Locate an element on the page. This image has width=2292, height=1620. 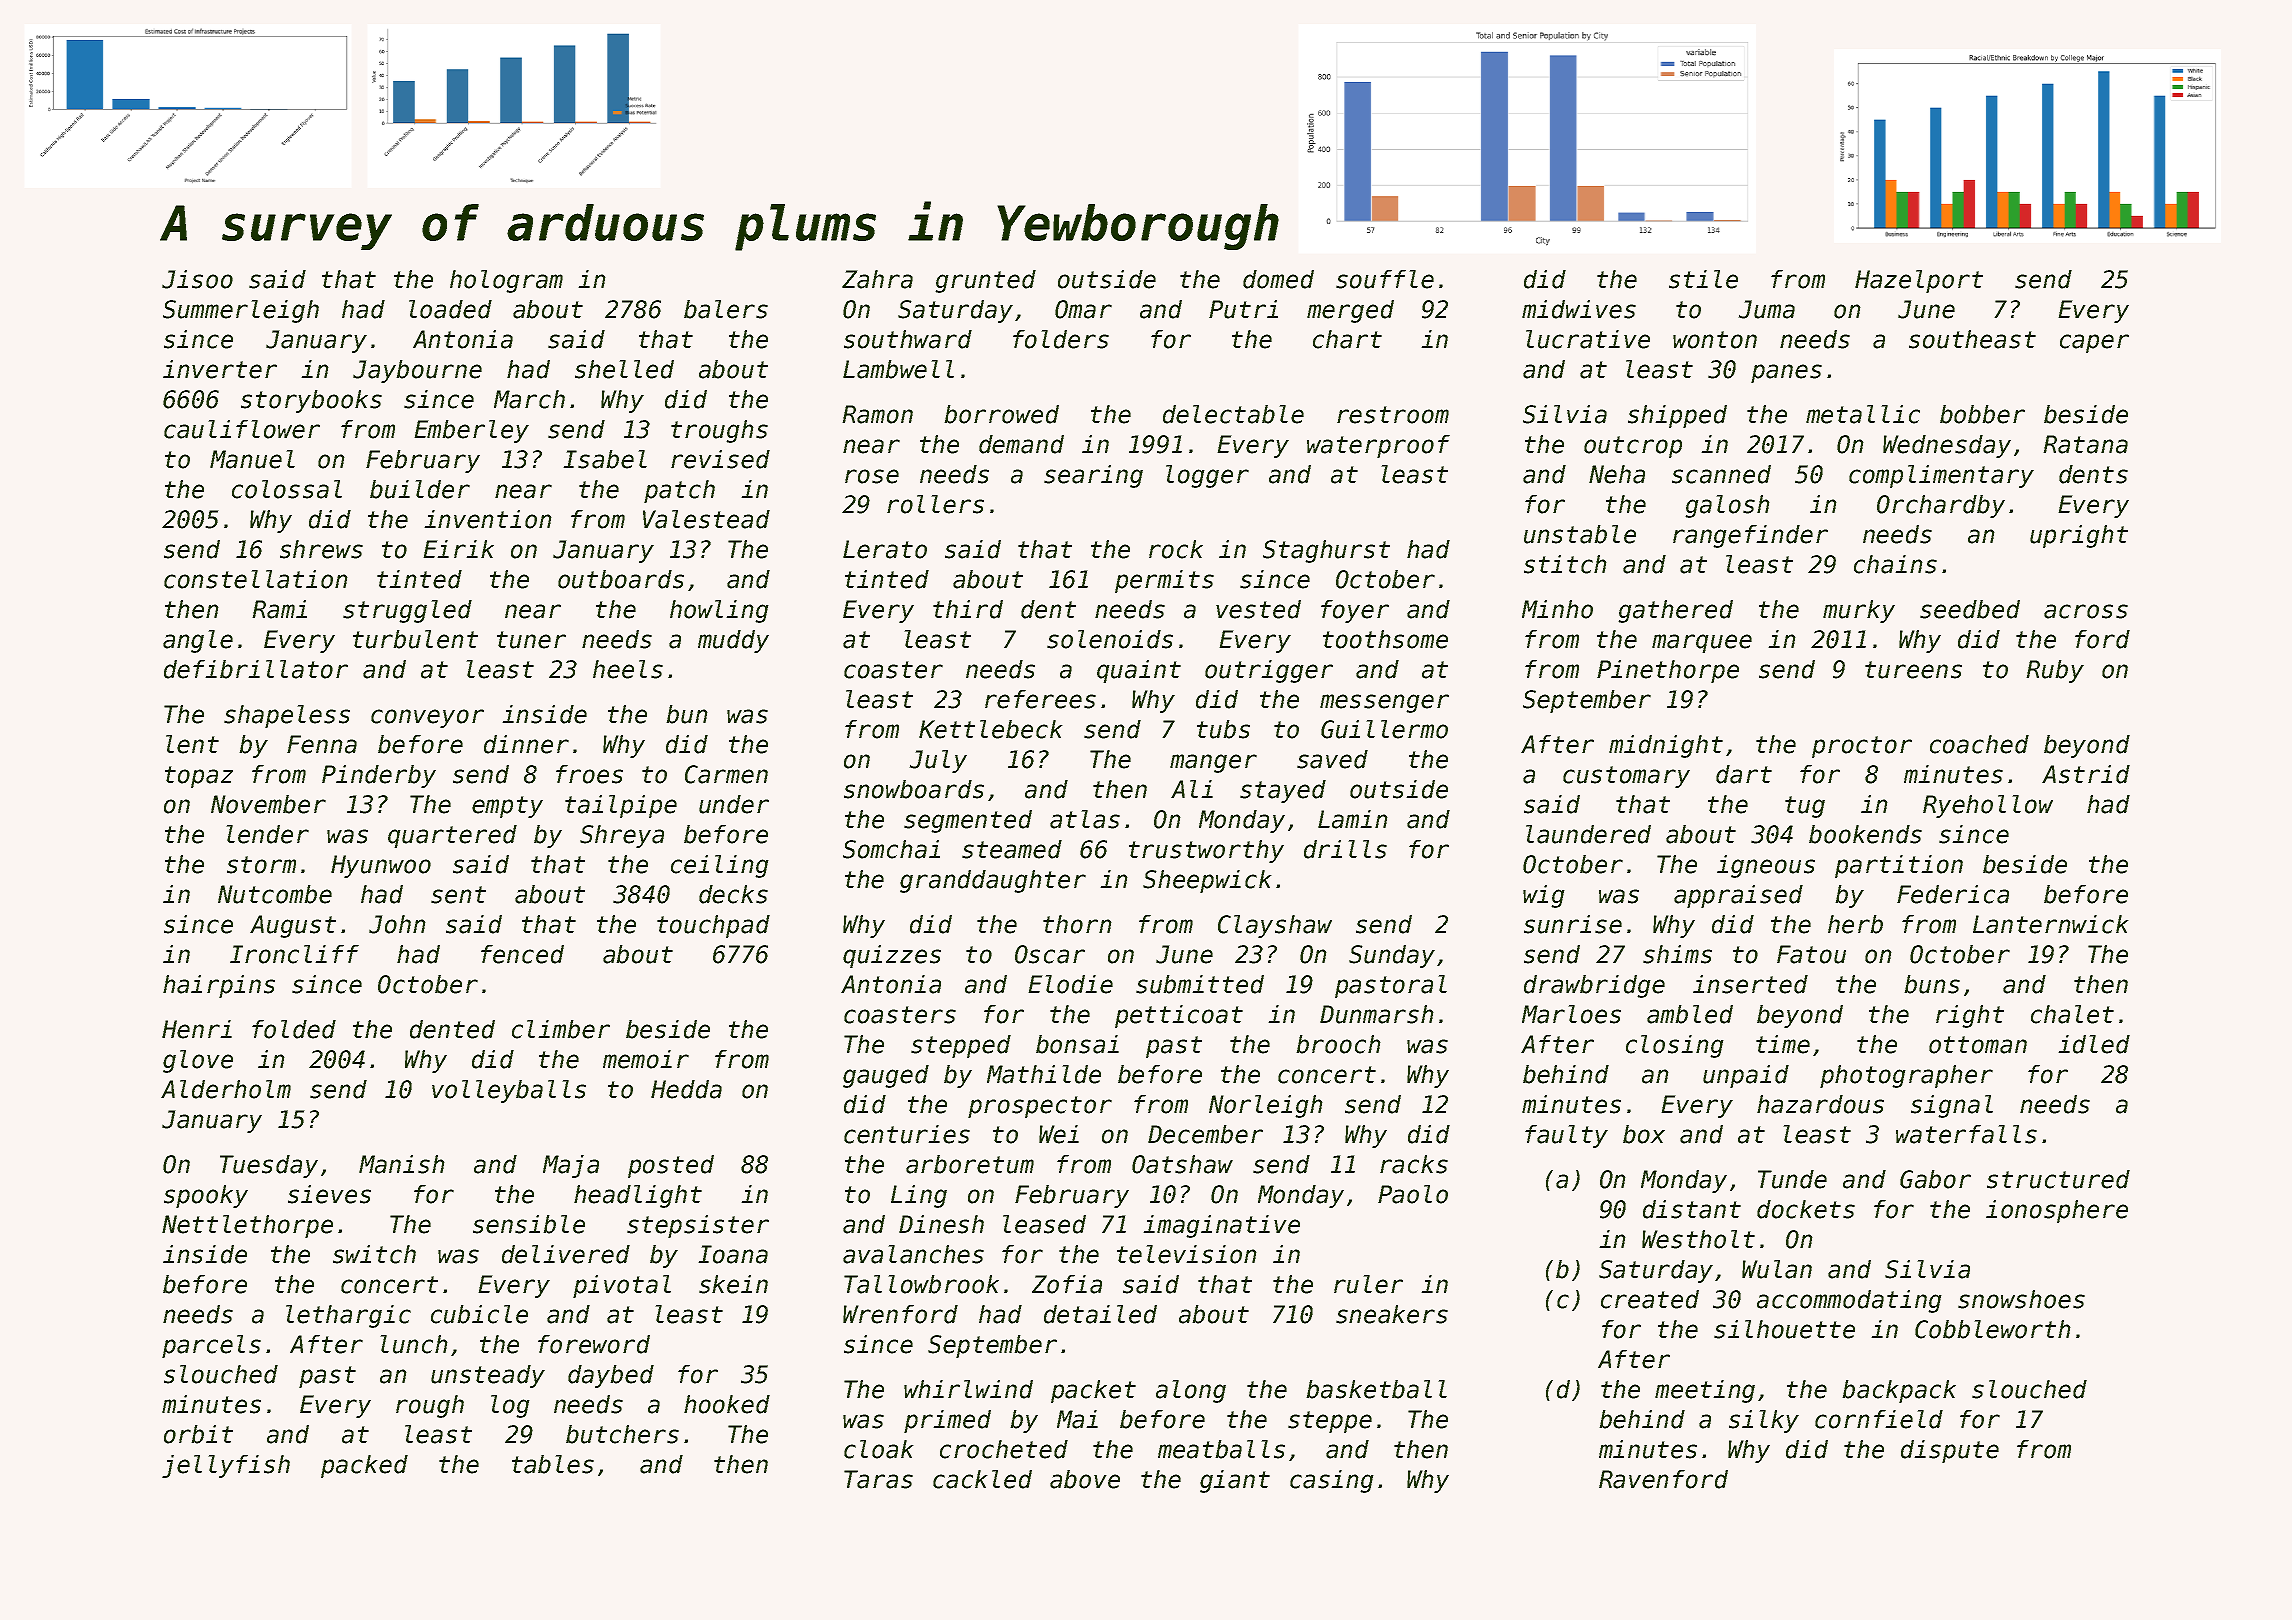
Pinderby is located at coordinates (379, 776).
